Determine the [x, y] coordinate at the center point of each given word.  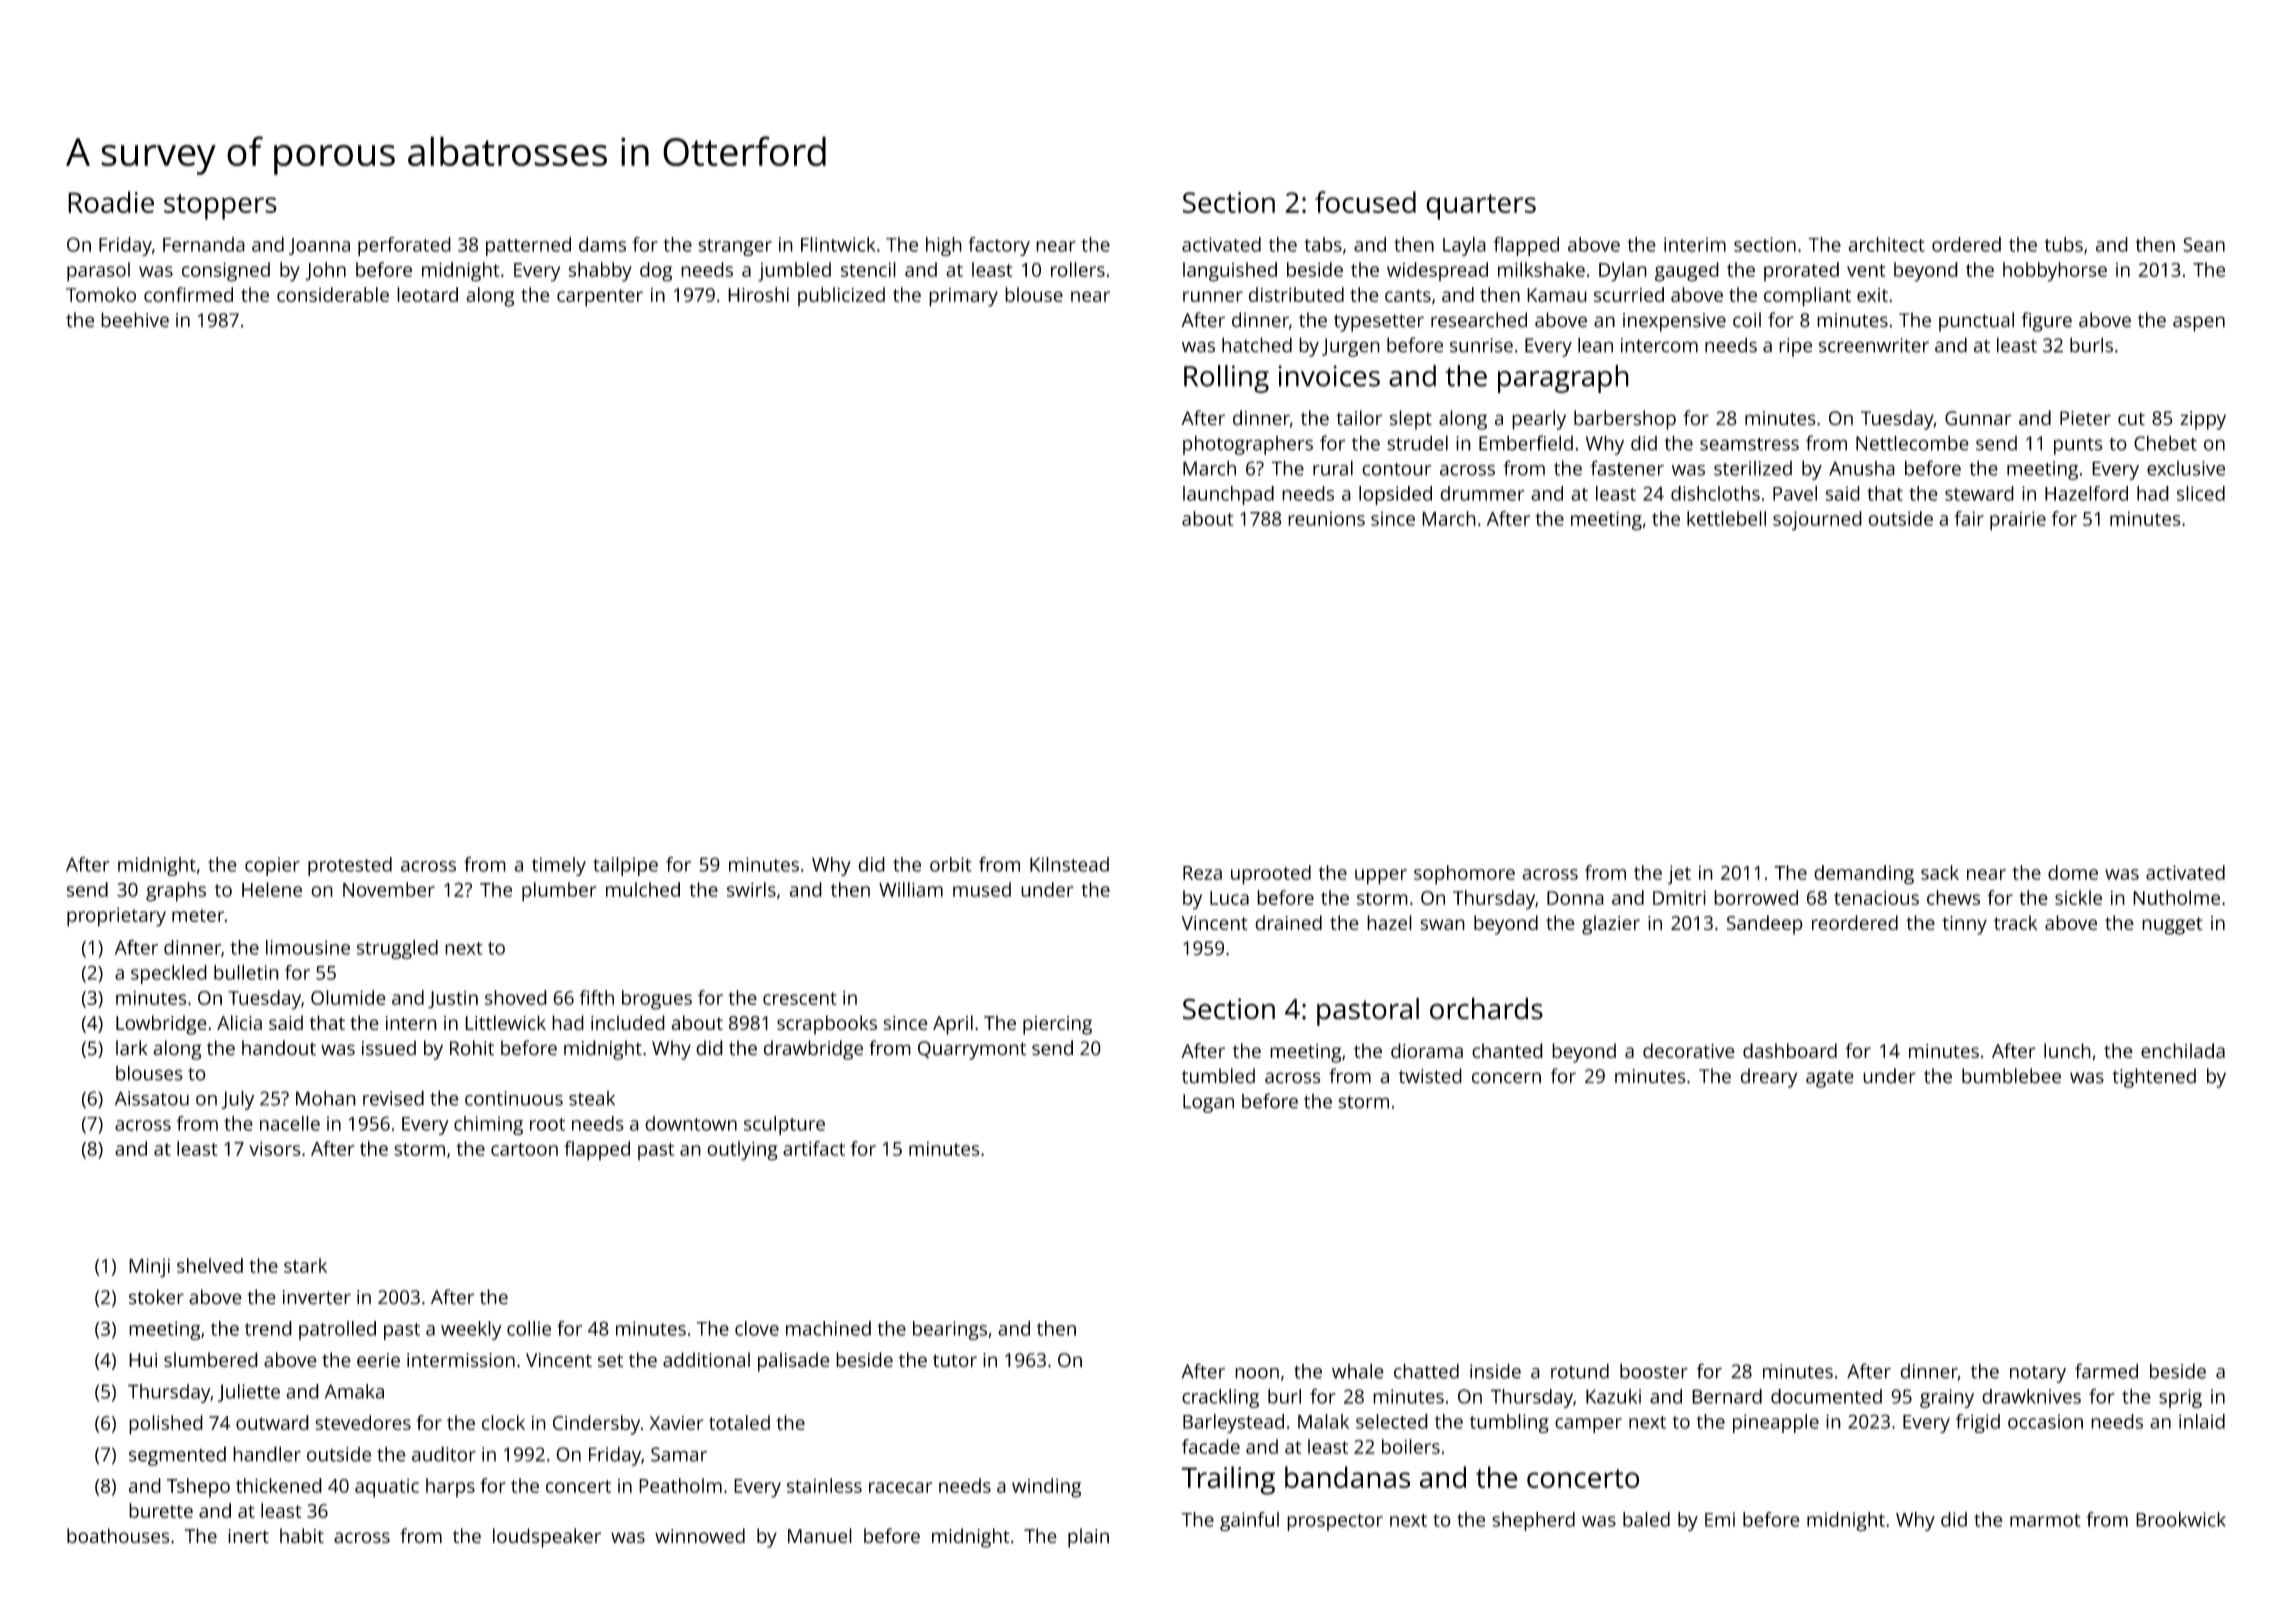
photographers [1248, 445]
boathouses [118, 1535]
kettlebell [1726, 518]
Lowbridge [161, 1025]
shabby [600, 272]
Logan [1208, 1103]
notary [2038, 1374]
